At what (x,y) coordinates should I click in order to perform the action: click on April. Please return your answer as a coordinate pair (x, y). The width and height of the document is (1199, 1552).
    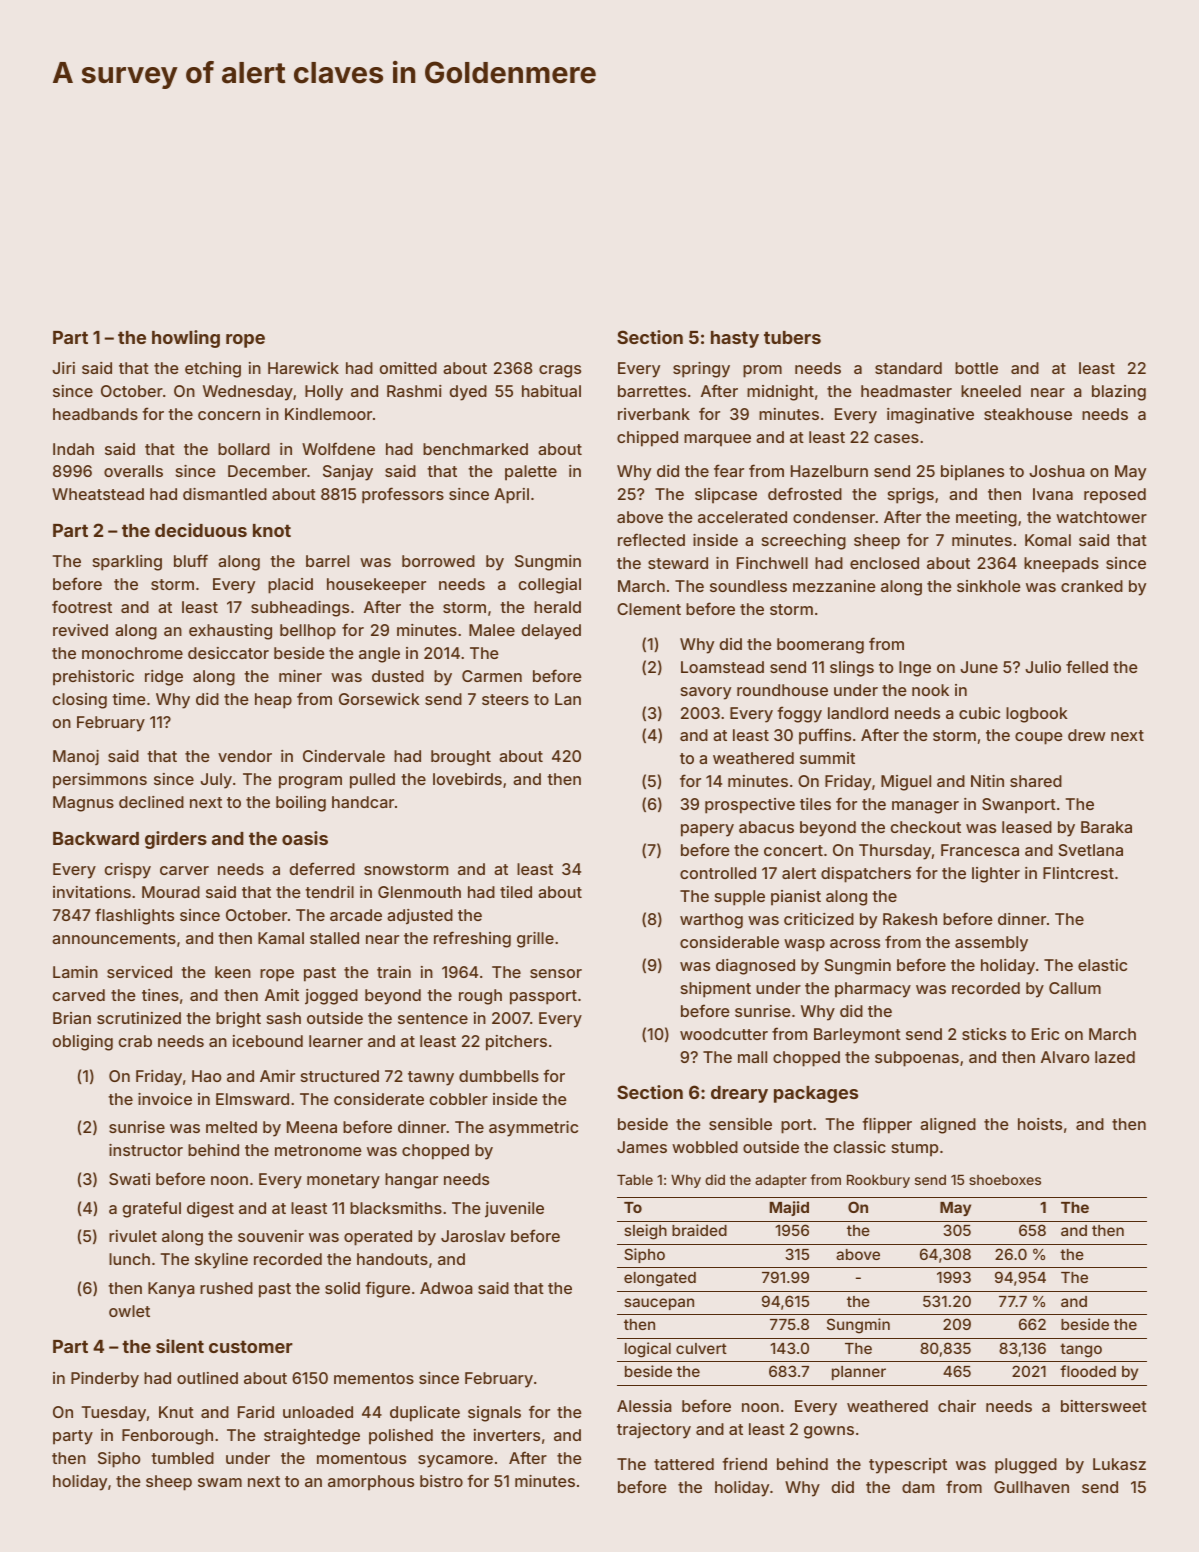
    Looking at the image, I should click on (511, 496).
